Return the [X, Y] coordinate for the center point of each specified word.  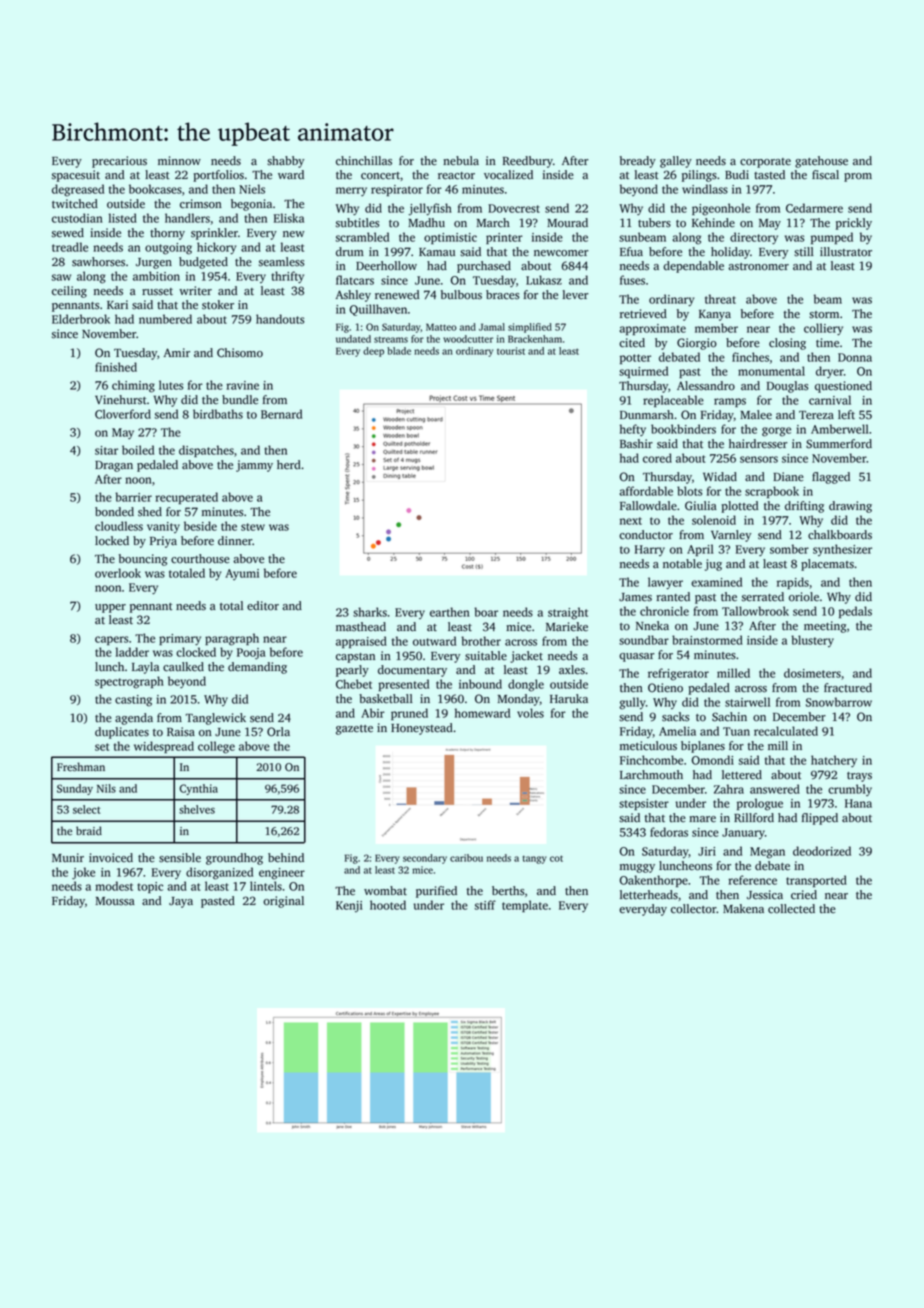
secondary [425, 859]
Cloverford [123, 414]
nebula [461, 161]
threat [720, 299]
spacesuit [76, 176]
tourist [511, 351]
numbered [165, 319]
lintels [266, 886]
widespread [164, 747]
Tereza [816, 415]
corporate [765, 163]
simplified [530, 328]
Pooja [251, 654]
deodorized [822, 851]
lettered [742, 775]
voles [530, 713]
